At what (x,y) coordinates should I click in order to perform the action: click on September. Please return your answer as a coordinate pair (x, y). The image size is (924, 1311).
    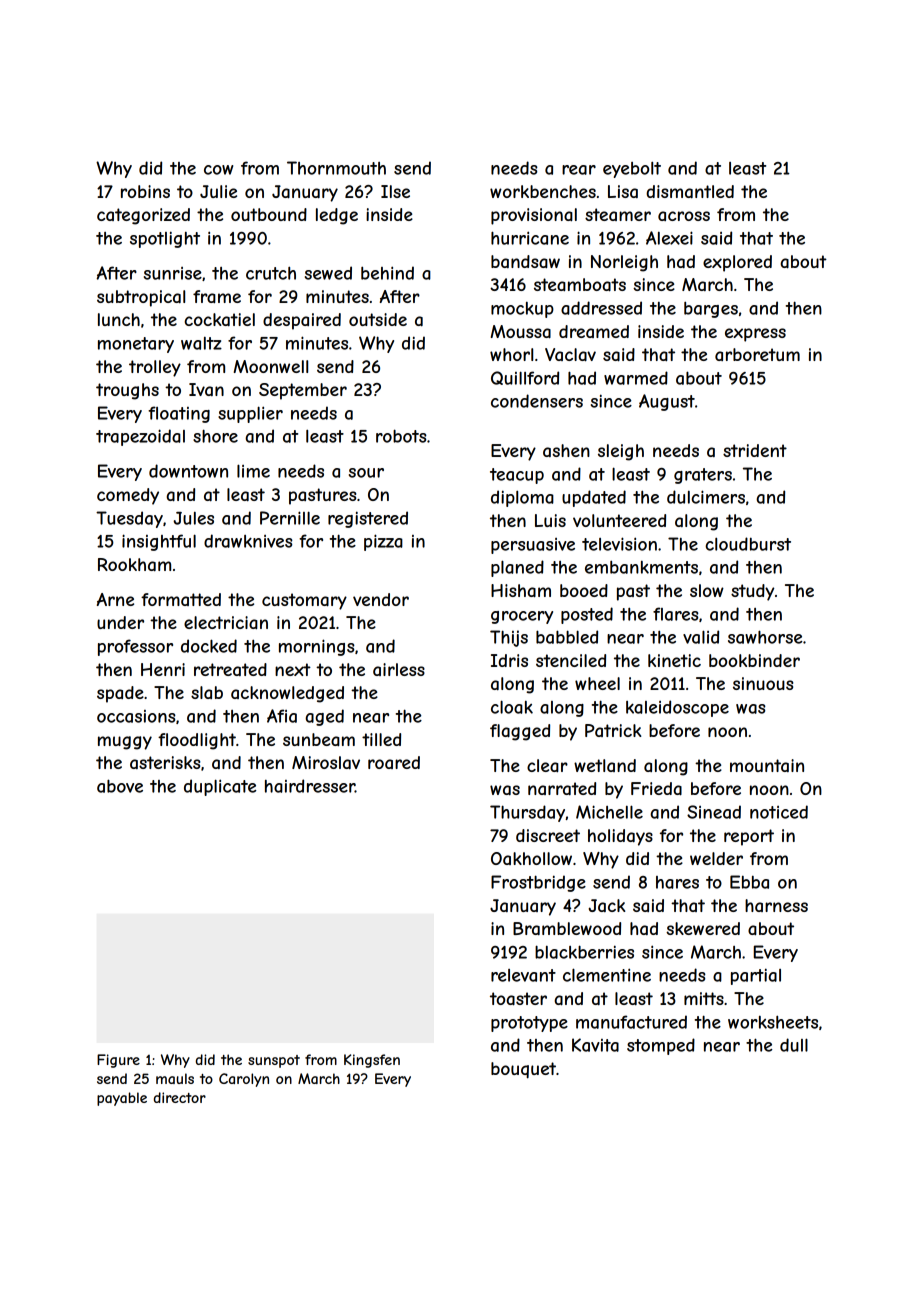
    Looking at the image, I should click on (303, 391).
